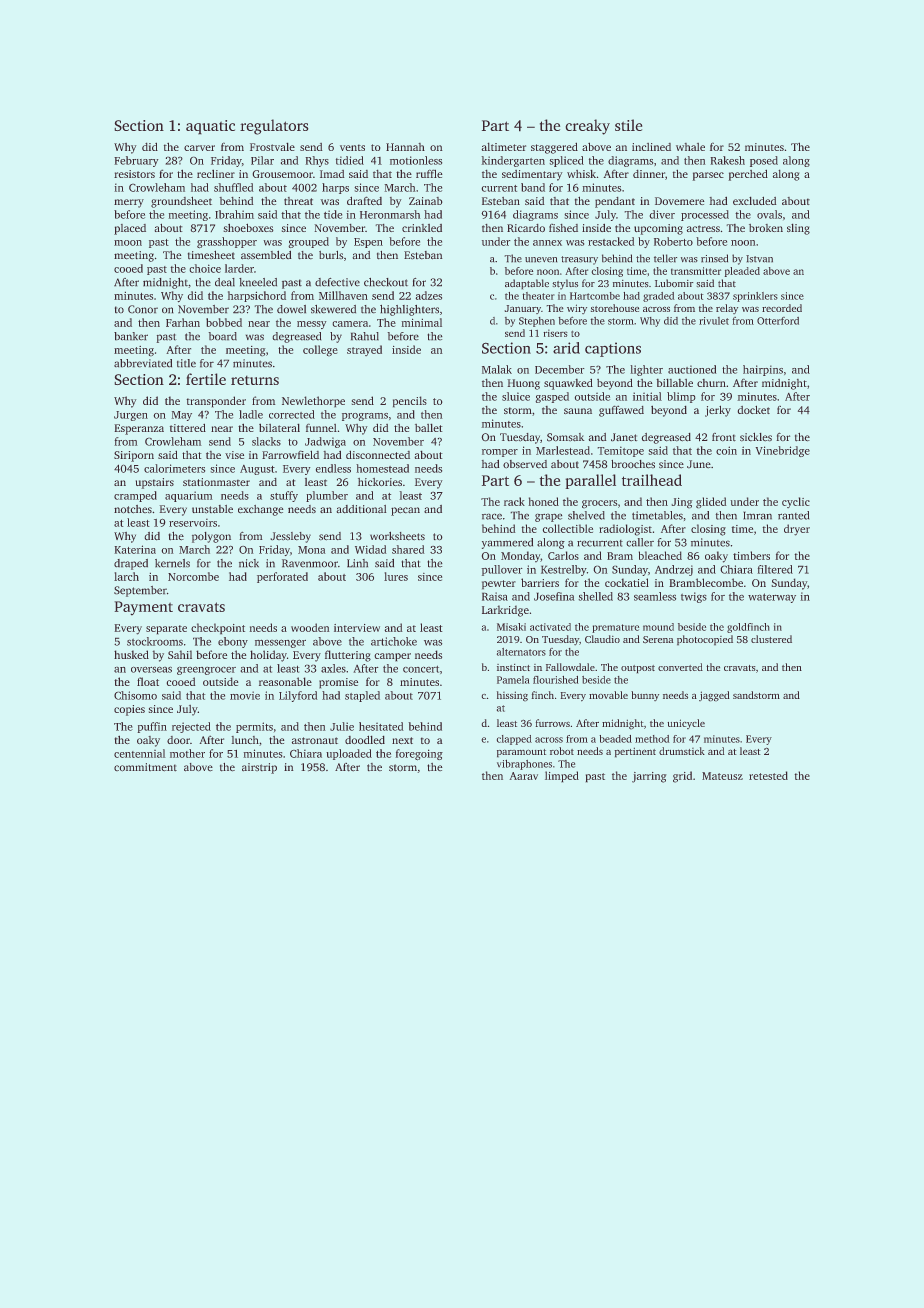  What do you see at coordinates (690, 147) in the image?
I see `whale` at bounding box center [690, 147].
